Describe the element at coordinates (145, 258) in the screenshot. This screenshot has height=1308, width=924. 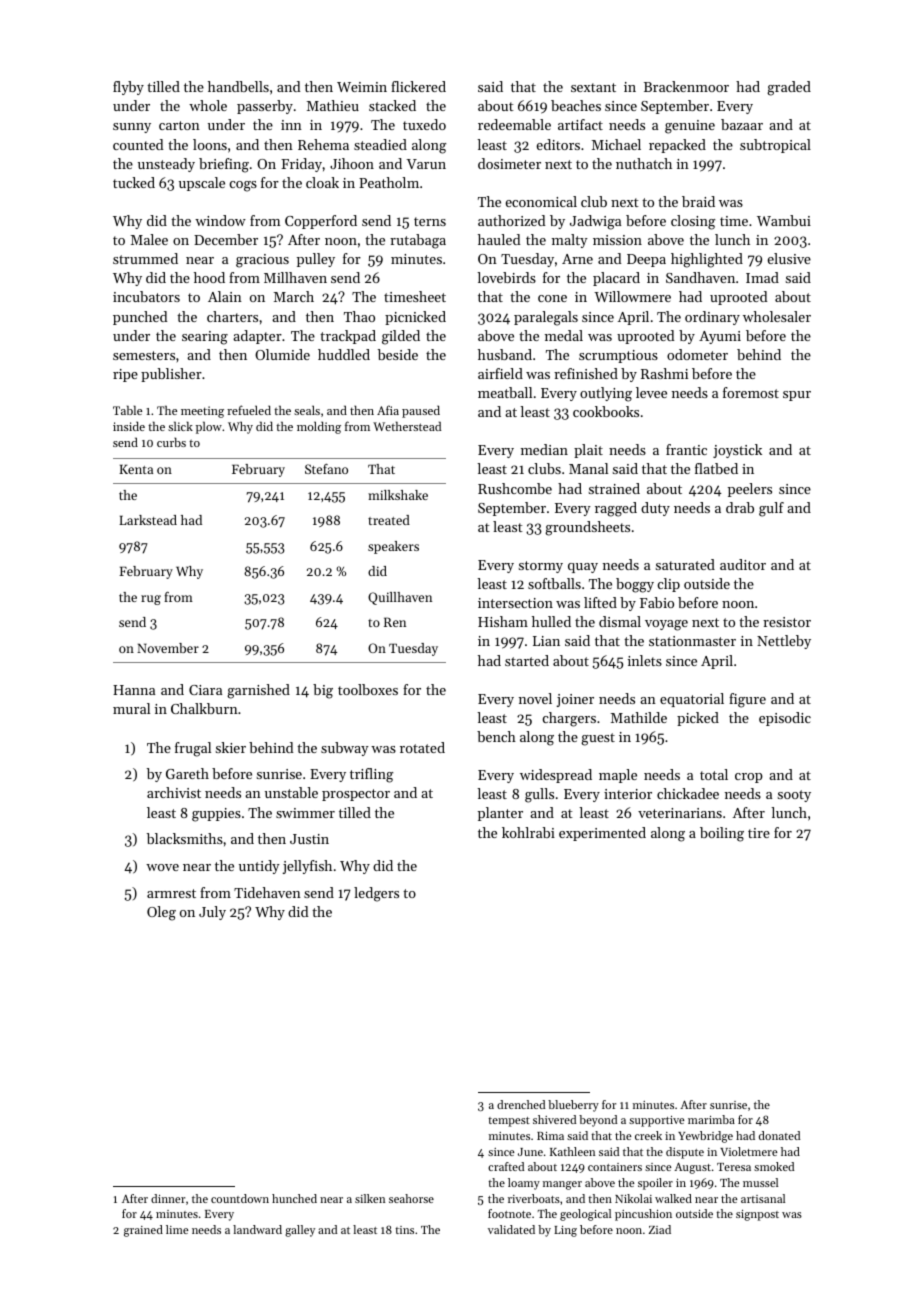
I see `strummed` at that location.
